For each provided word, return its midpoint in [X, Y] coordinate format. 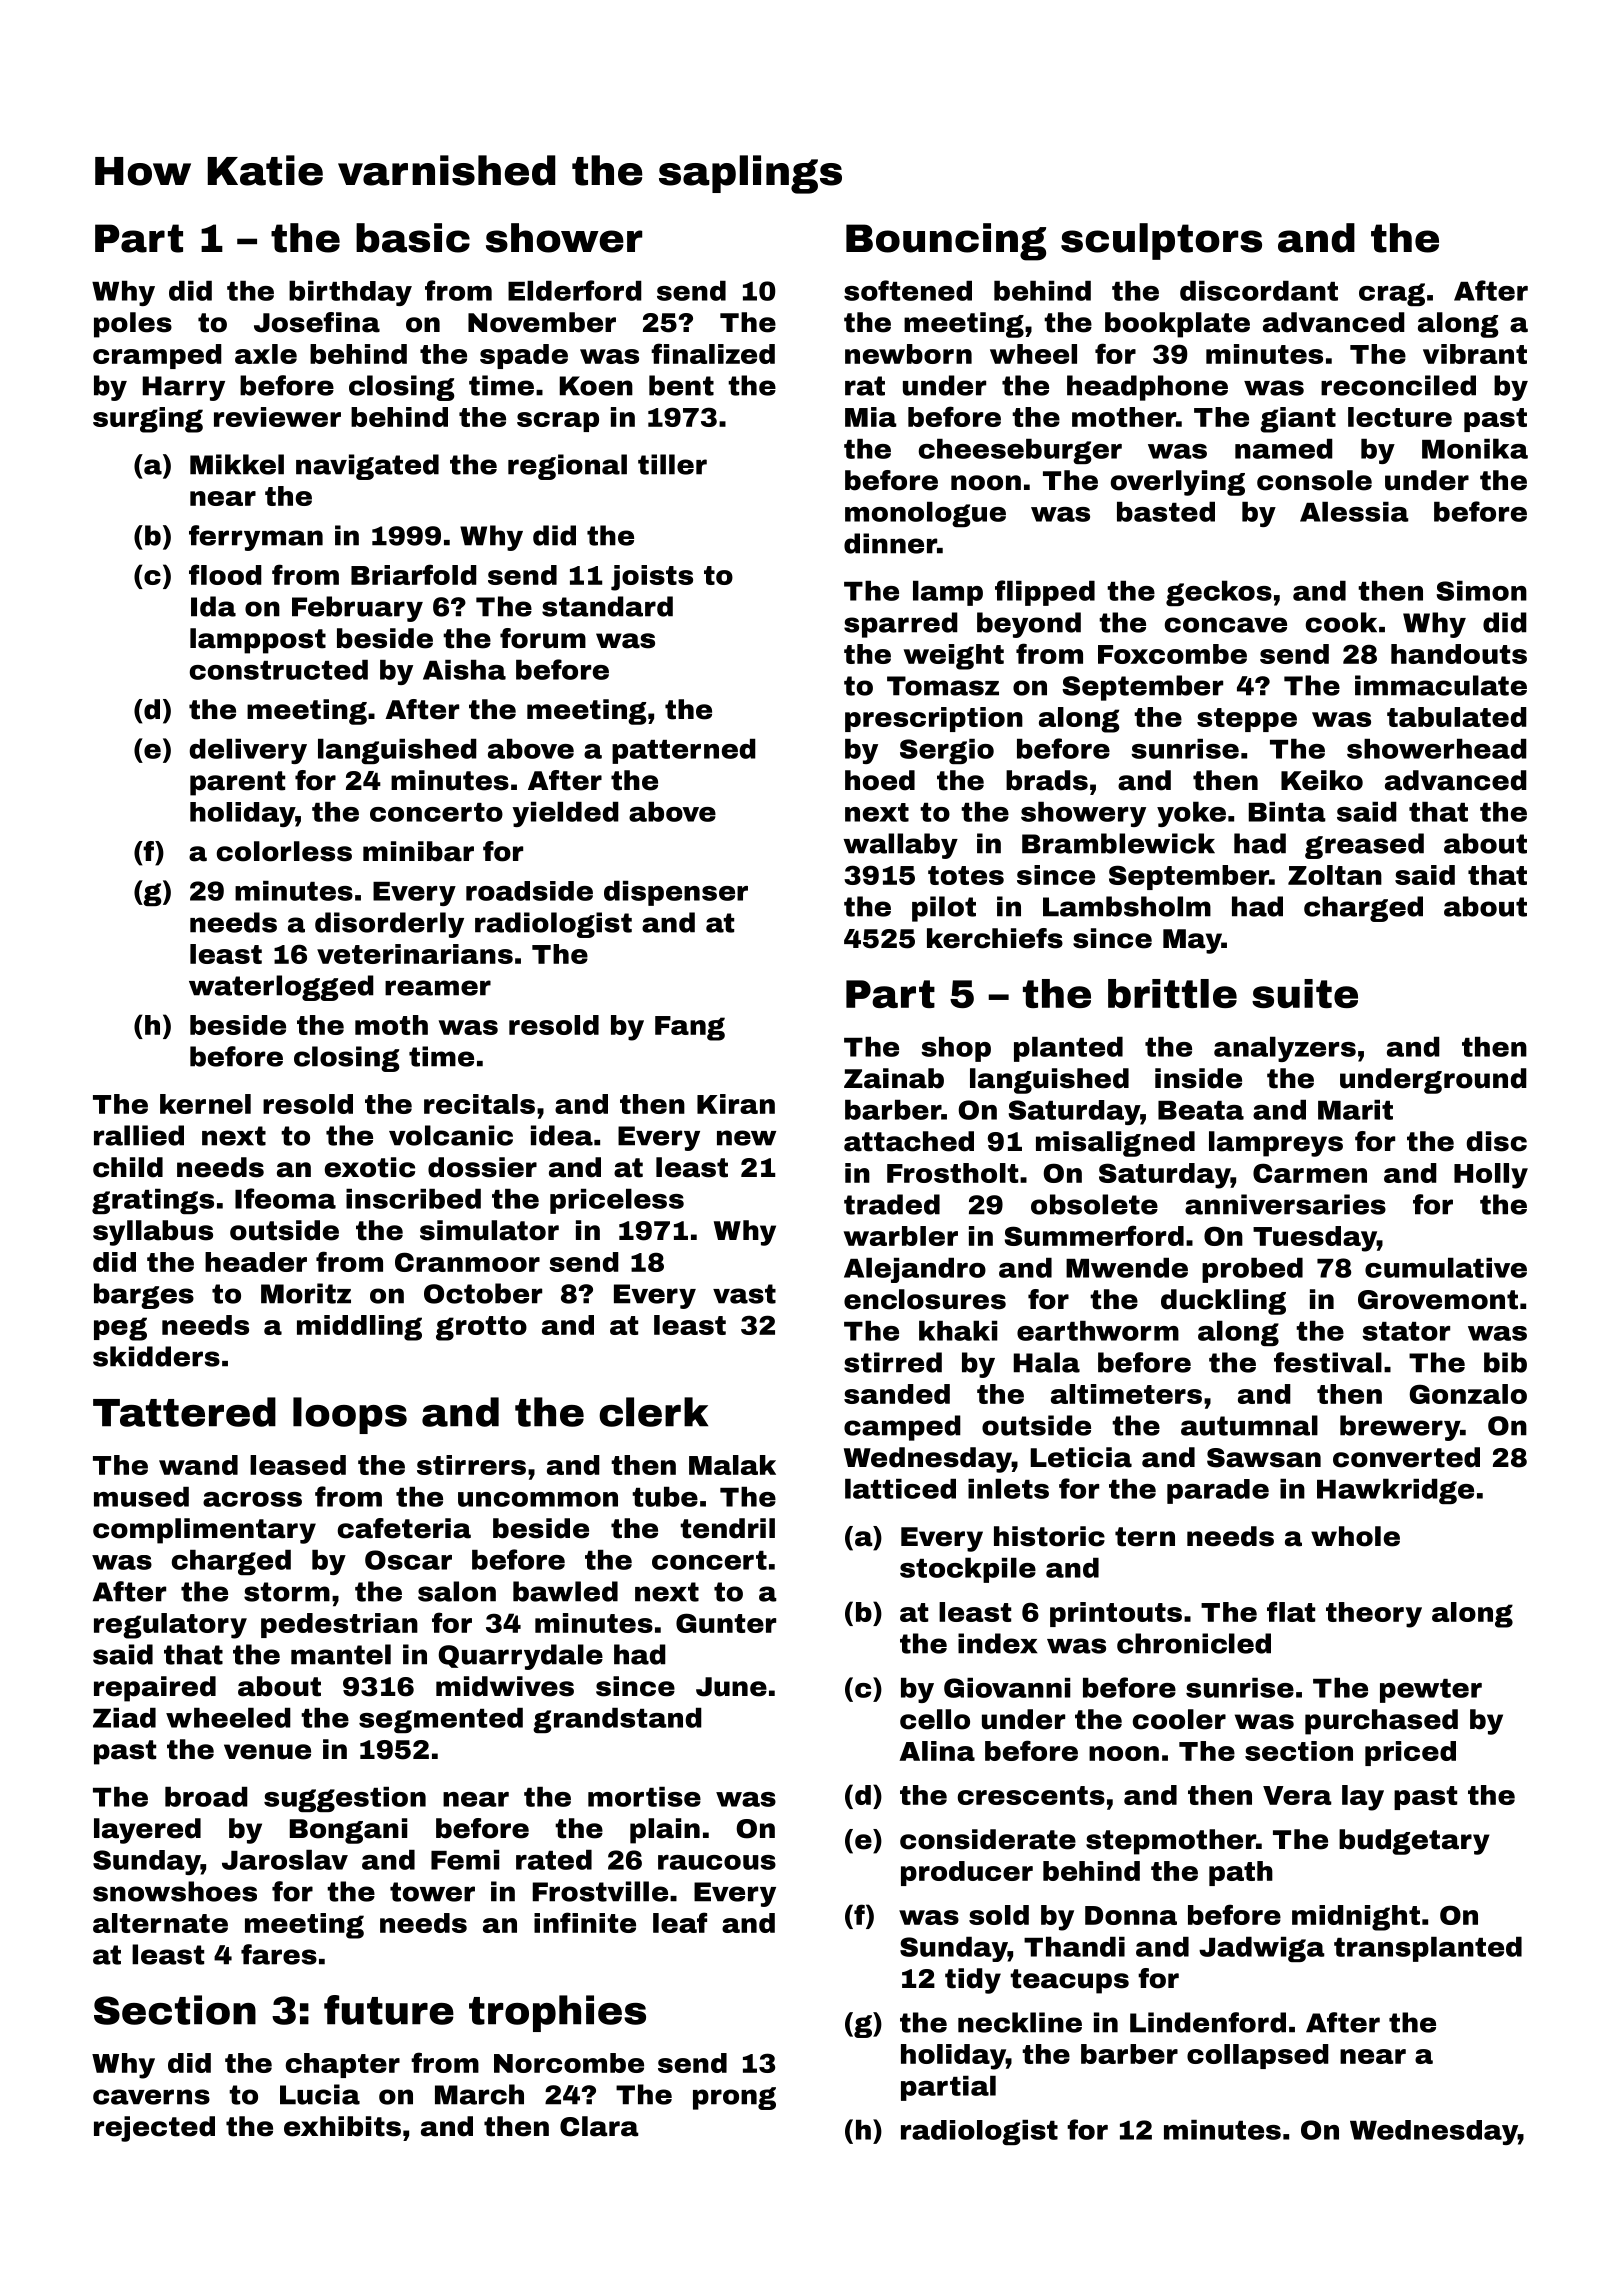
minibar [418, 851]
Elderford [575, 290]
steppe [1247, 720]
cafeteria [404, 1528]
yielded [565, 814]
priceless [617, 1201]
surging [148, 420]
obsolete [1094, 1204]
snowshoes [175, 1891]
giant [1298, 420]
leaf [680, 1922]
